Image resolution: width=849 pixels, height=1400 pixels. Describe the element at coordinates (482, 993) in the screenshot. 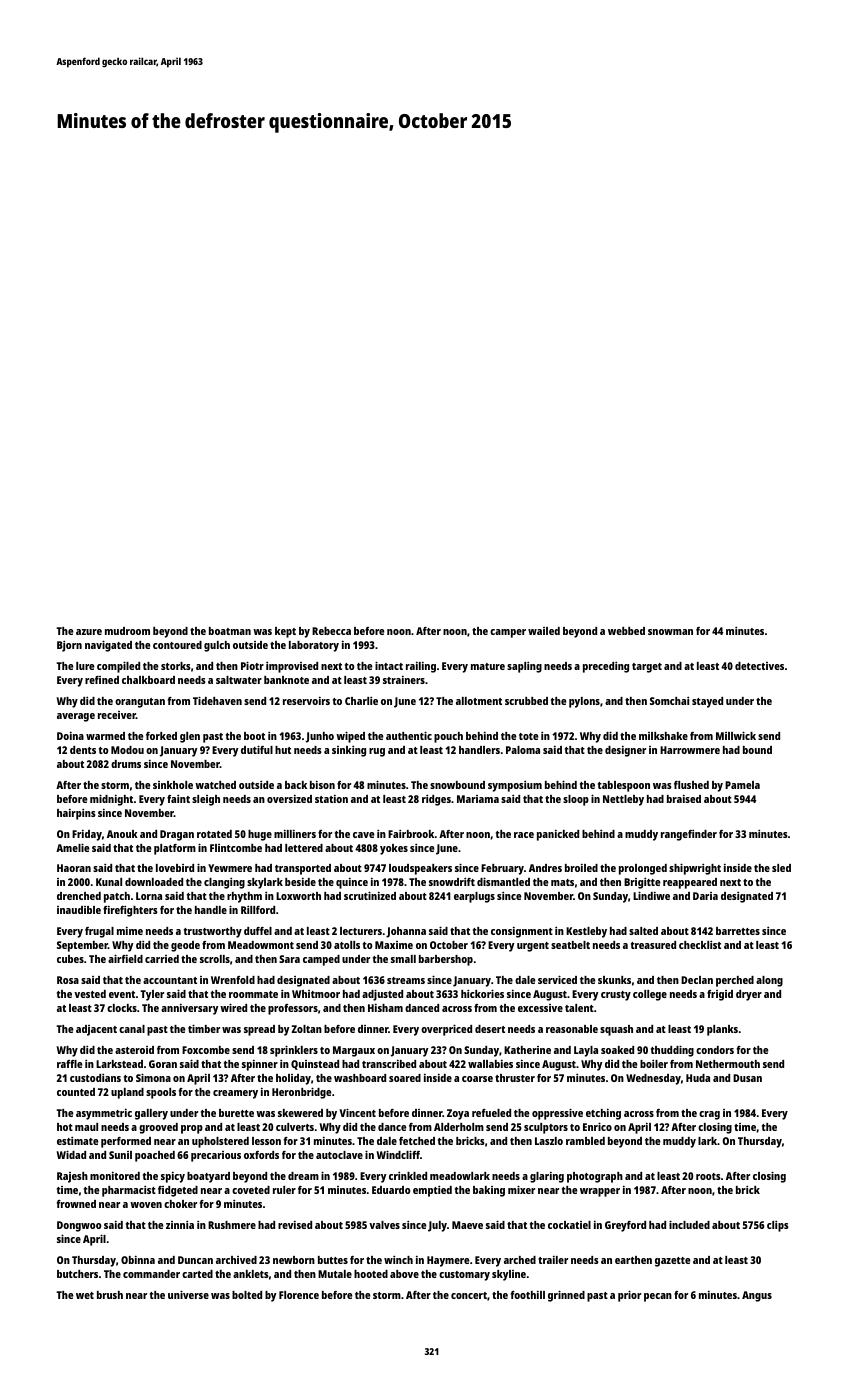

I see `hickories` at that location.
